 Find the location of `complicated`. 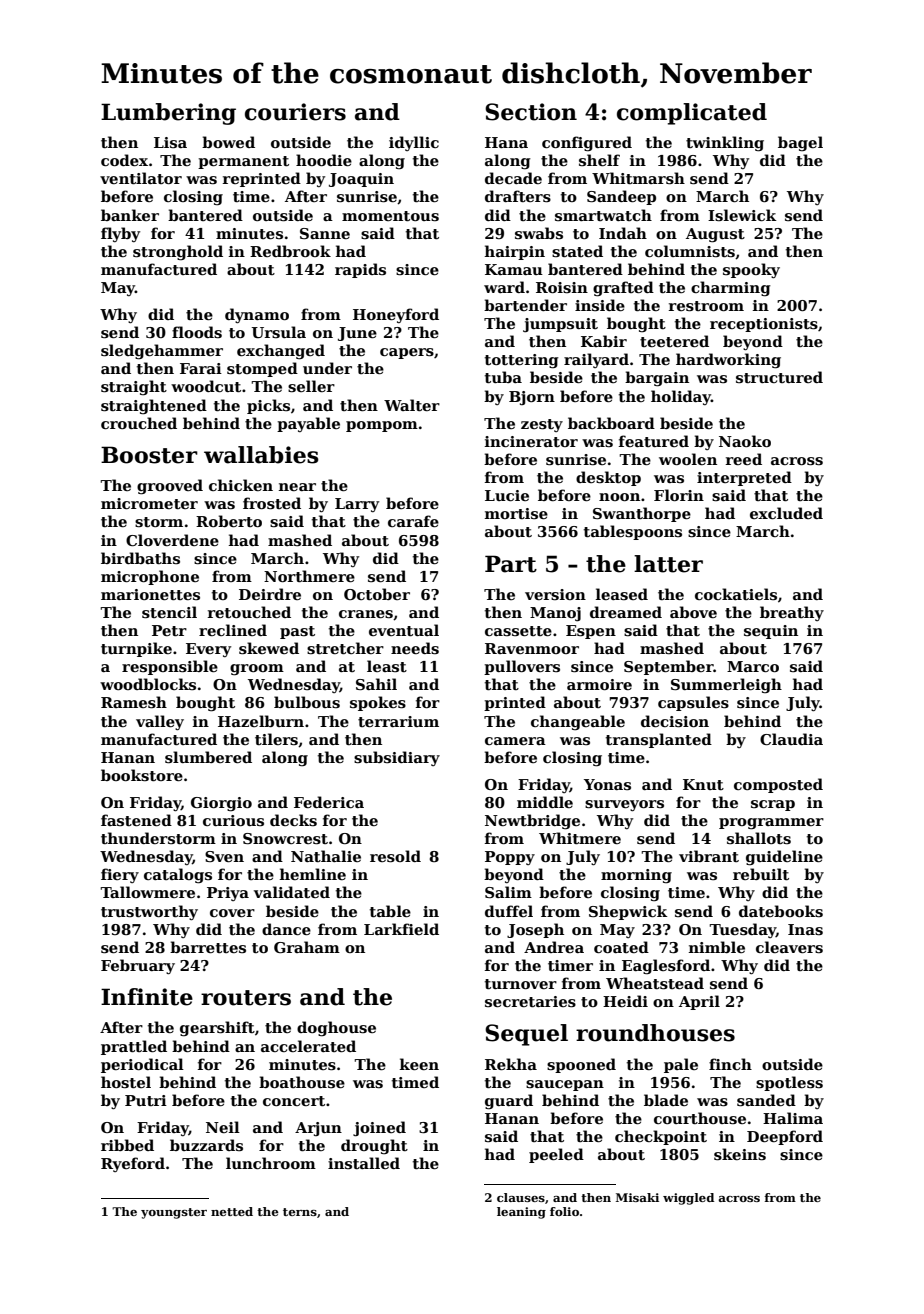

complicated is located at coordinates (692, 114).
